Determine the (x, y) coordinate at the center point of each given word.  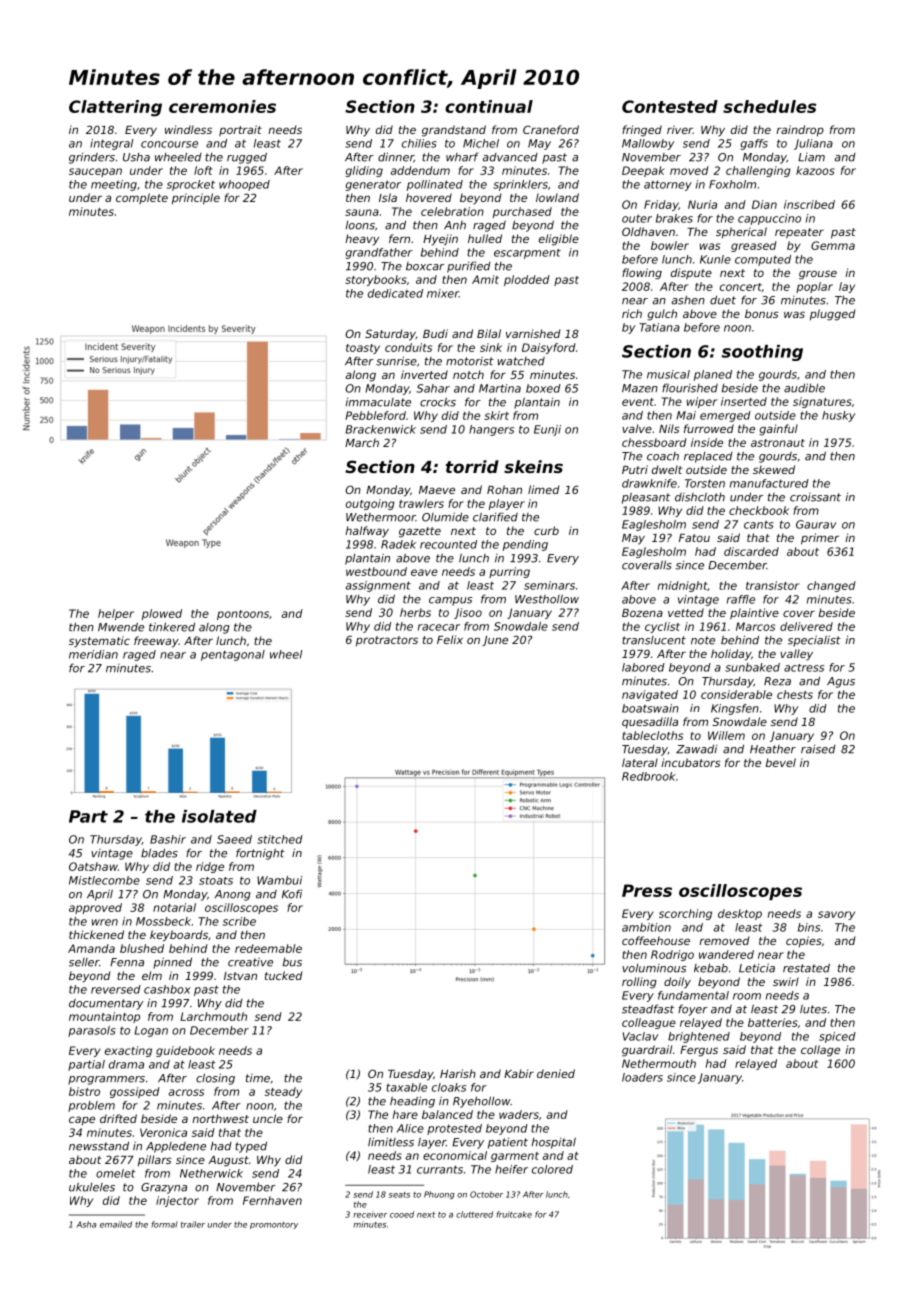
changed (831, 586)
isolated (219, 816)
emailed (116, 1224)
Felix (450, 639)
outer (637, 218)
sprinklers (520, 185)
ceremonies (222, 106)
